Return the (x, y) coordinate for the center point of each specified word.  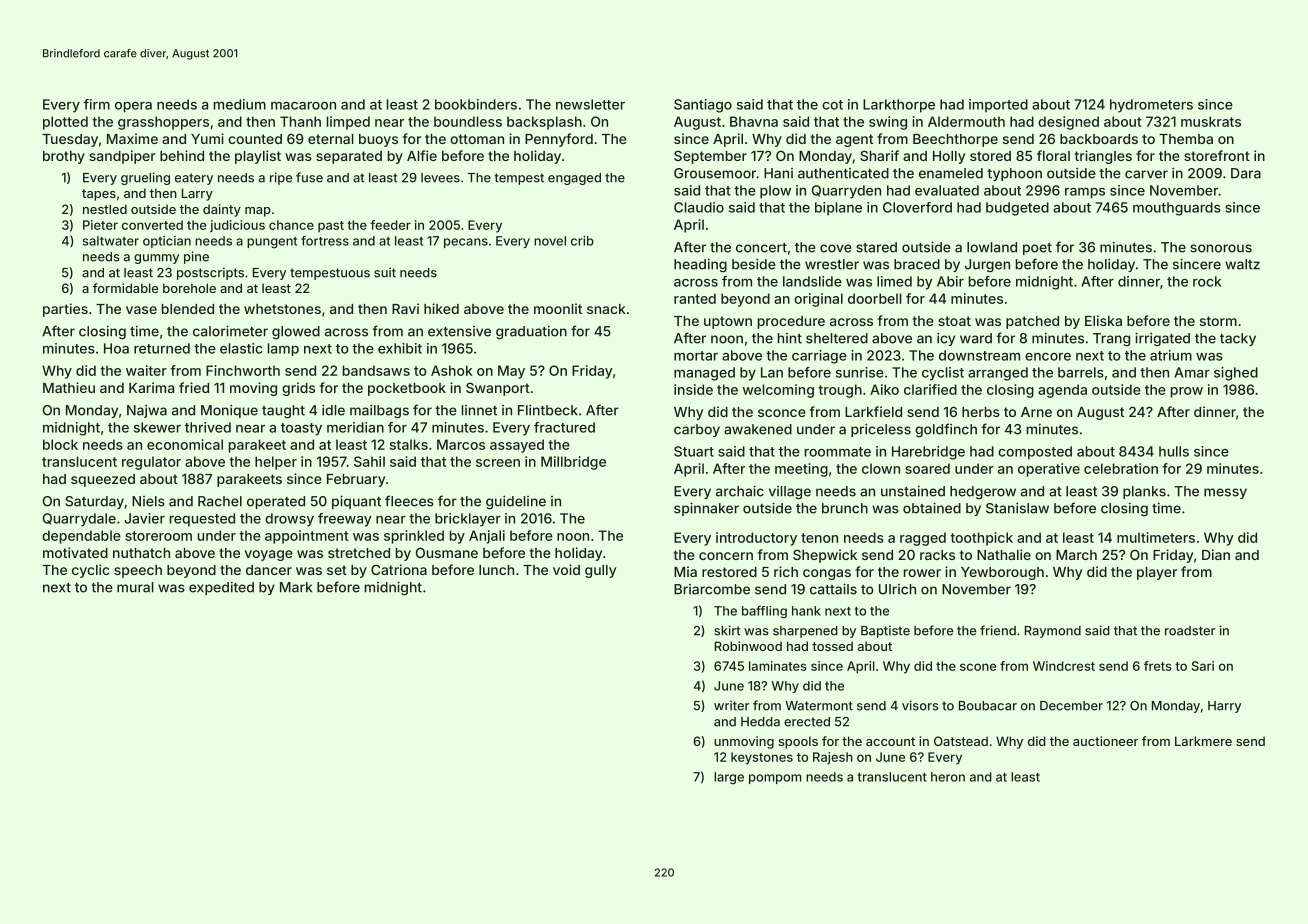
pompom (775, 779)
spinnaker (706, 509)
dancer (269, 570)
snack (606, 309)
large (729, 778)
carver (1146, 174)
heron (948, 777)
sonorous (1221, 248)
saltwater (111, 241)
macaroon (303, 106)
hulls (1174, 451)
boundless (468, 121)
